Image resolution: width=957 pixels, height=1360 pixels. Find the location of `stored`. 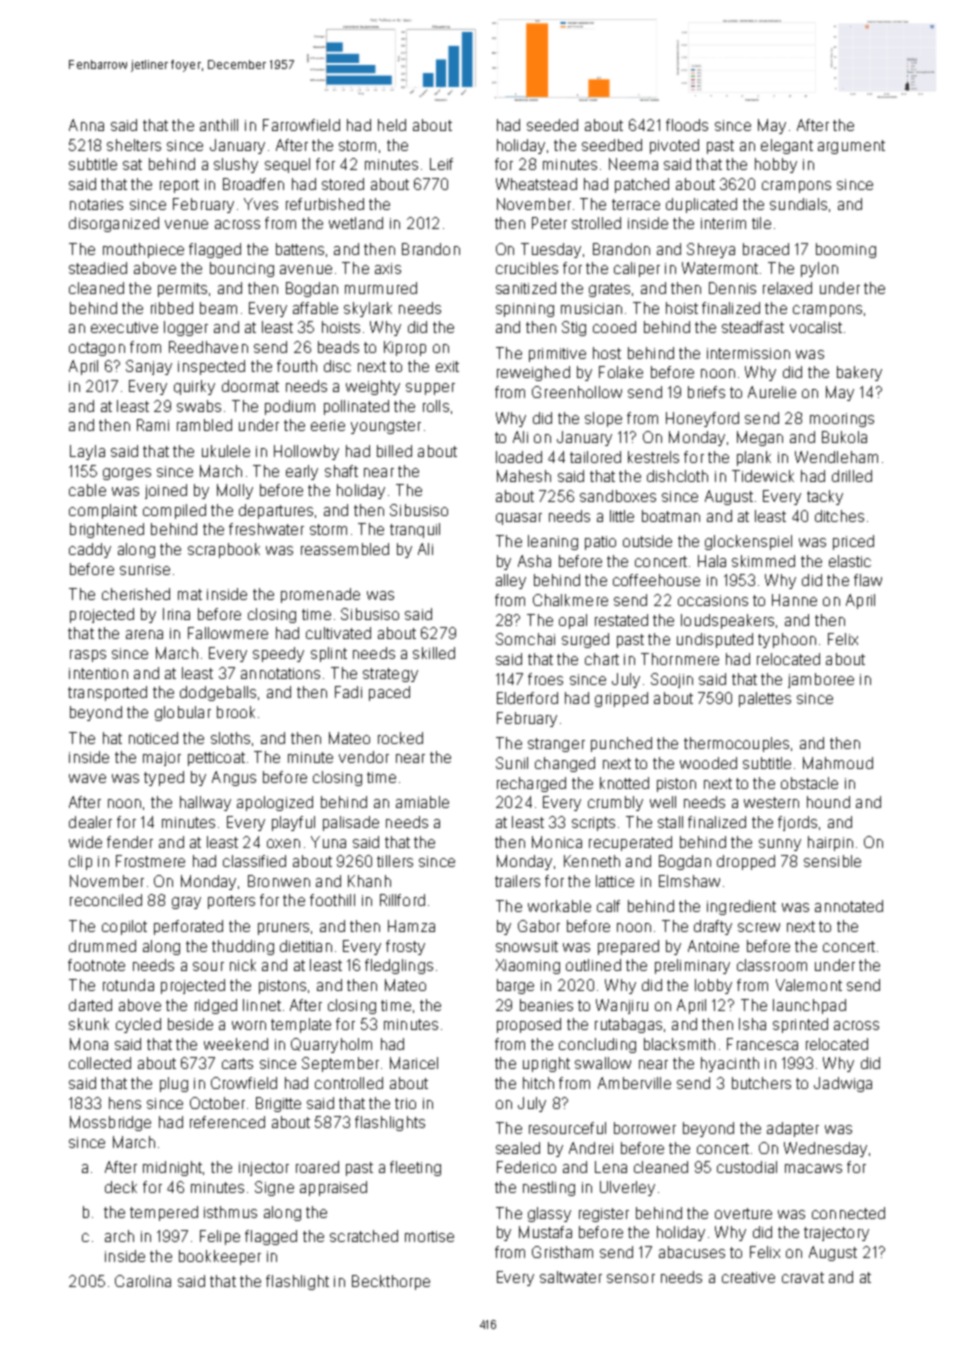

stored is located at coordinates (343, 184).
